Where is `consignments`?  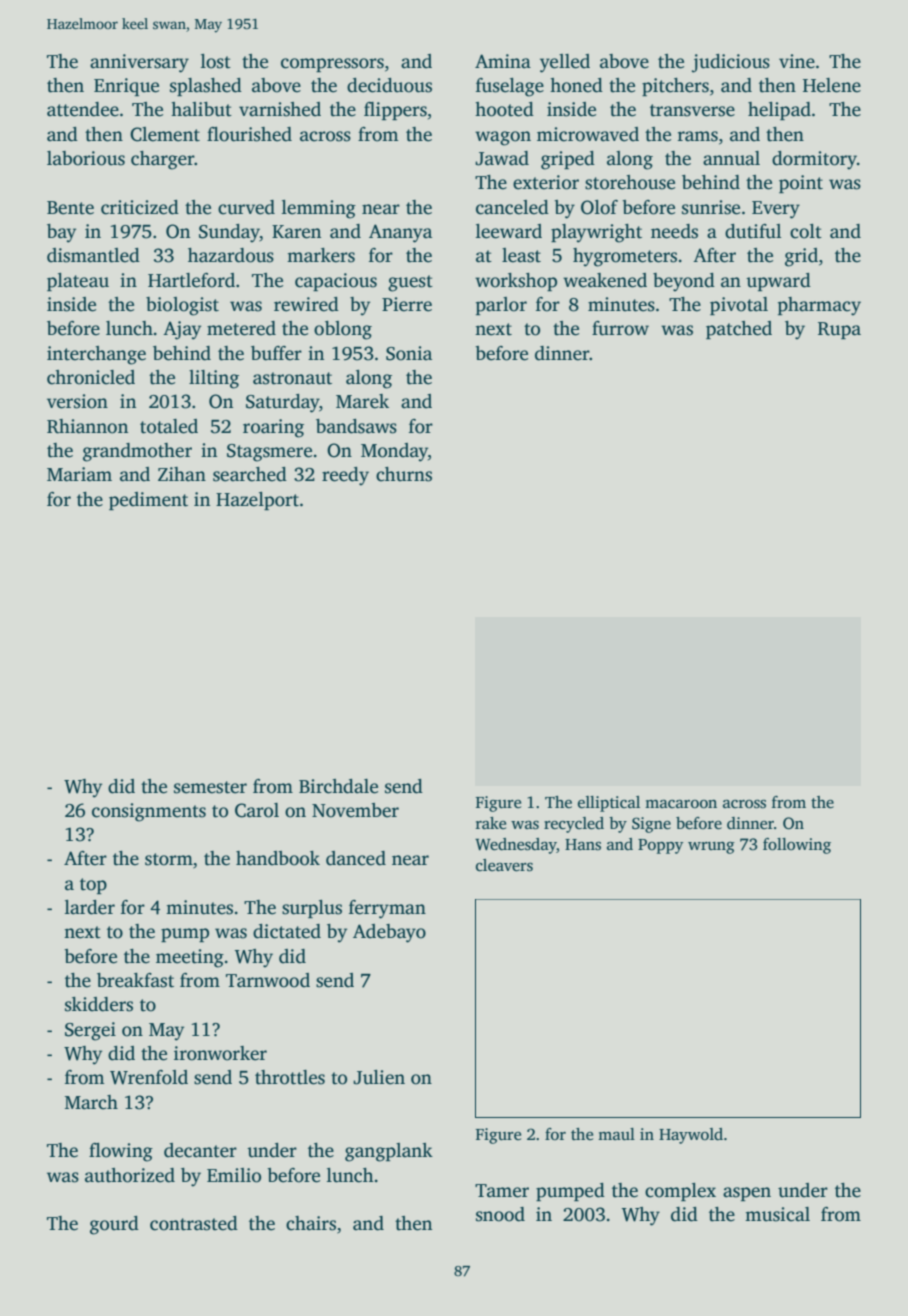 consignments is located at coordinates (149, 812).
